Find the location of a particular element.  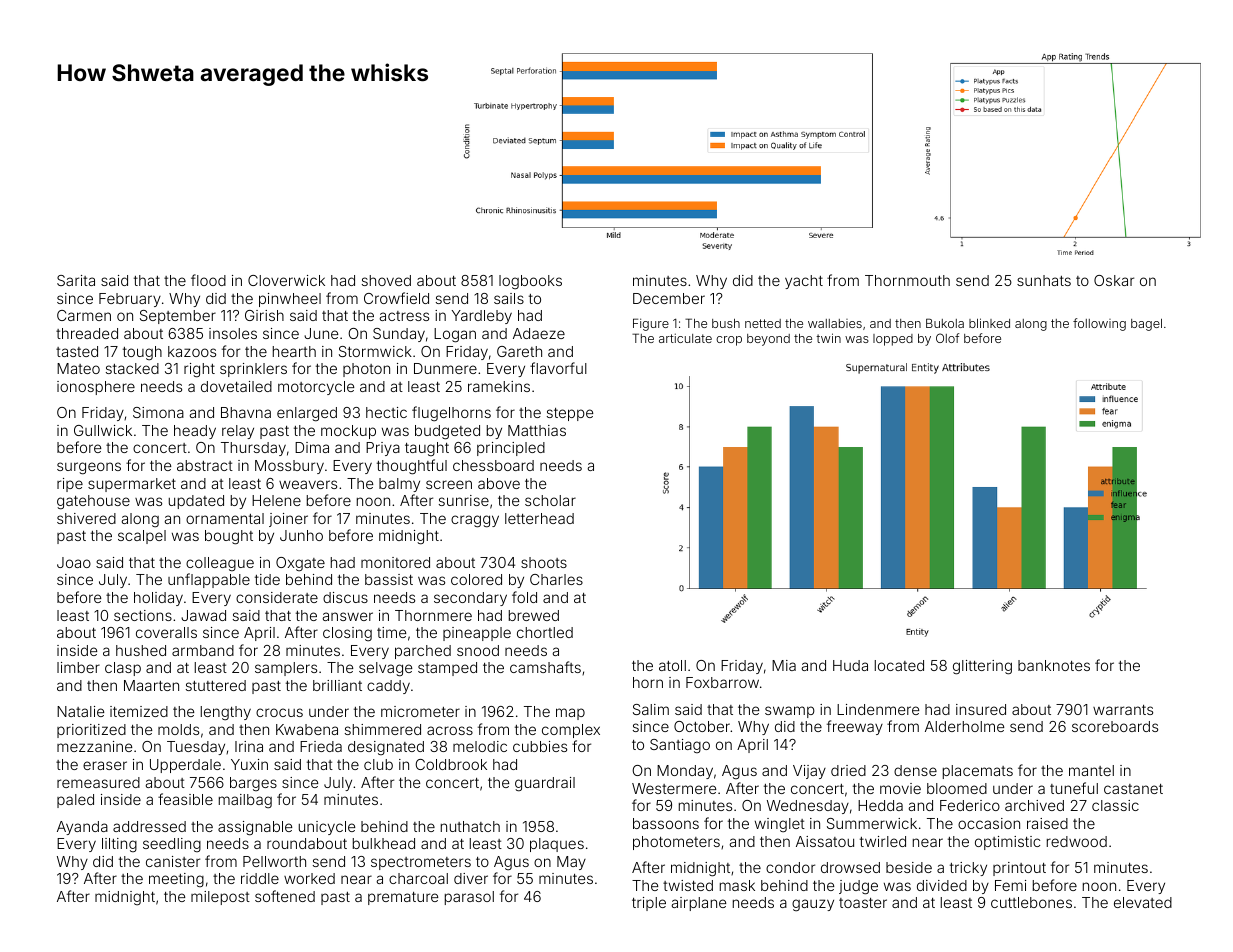

shoots is located at coordinates (544, 562).
